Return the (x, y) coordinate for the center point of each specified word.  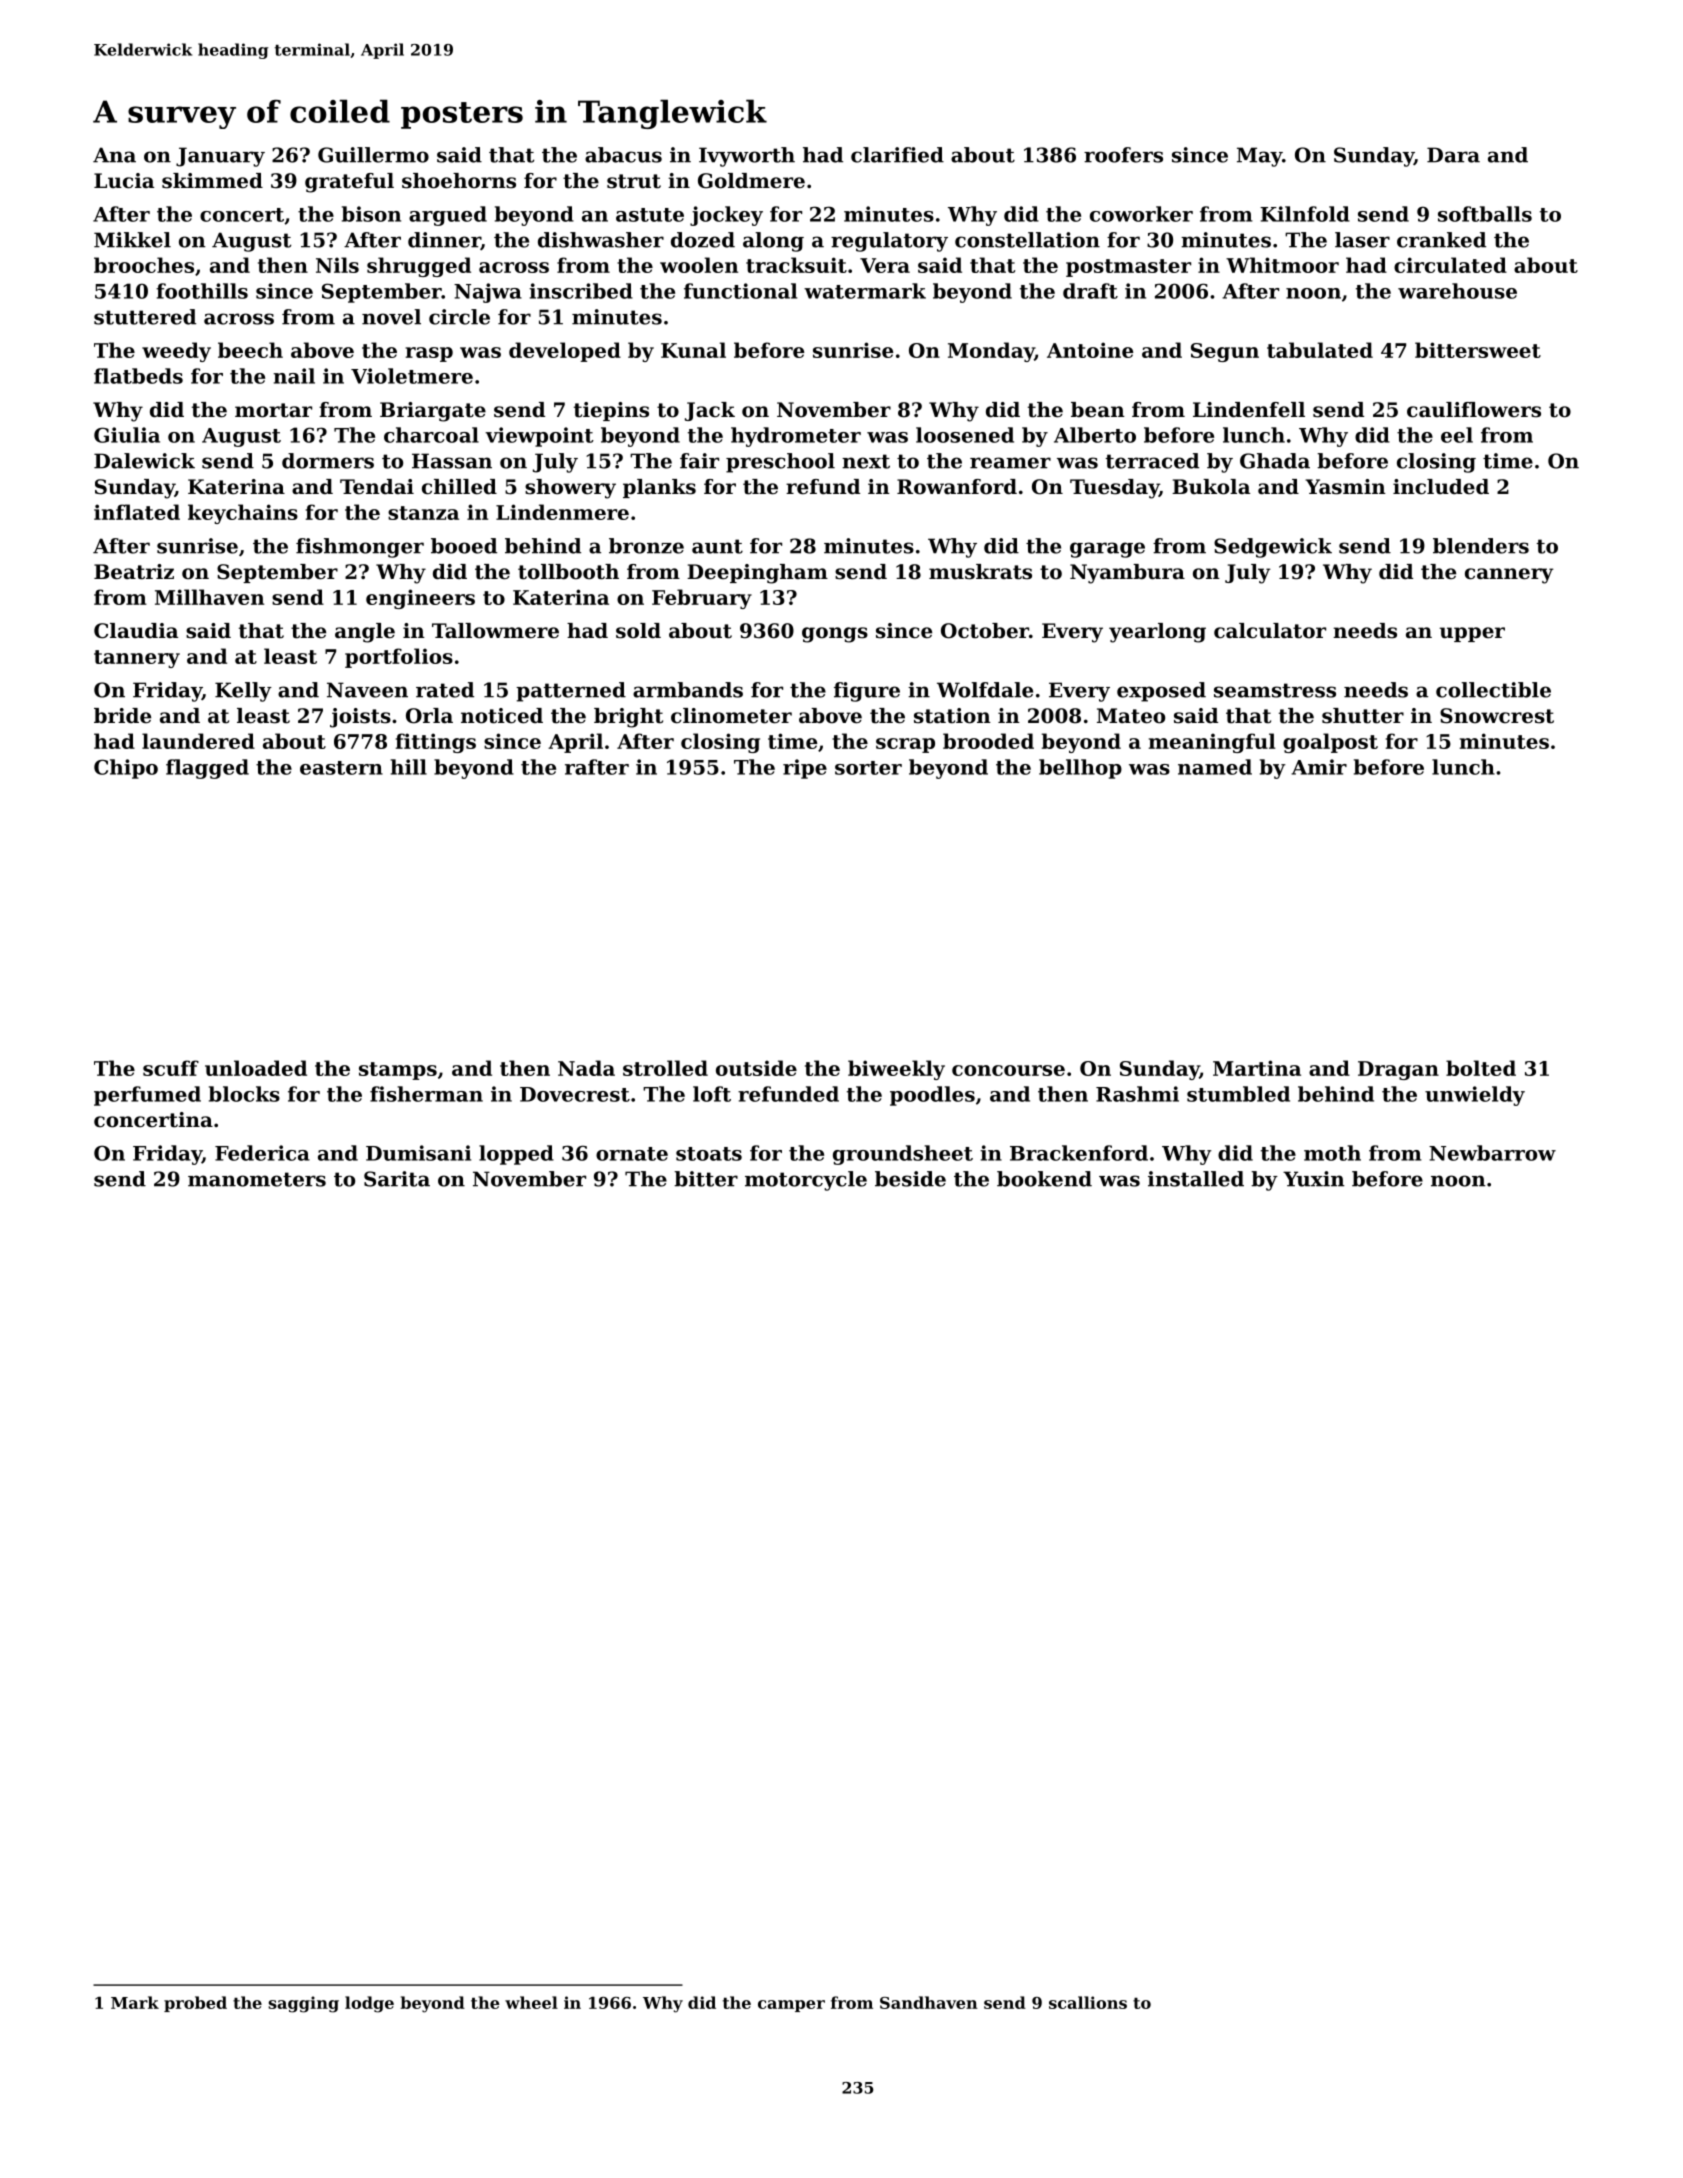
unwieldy (1475, 1096)
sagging (303, 2004)
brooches (144, 265)
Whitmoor (1282, 265)
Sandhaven (929, 2002)
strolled (665, 1068)
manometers (257, 1179)
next (866, 461)
